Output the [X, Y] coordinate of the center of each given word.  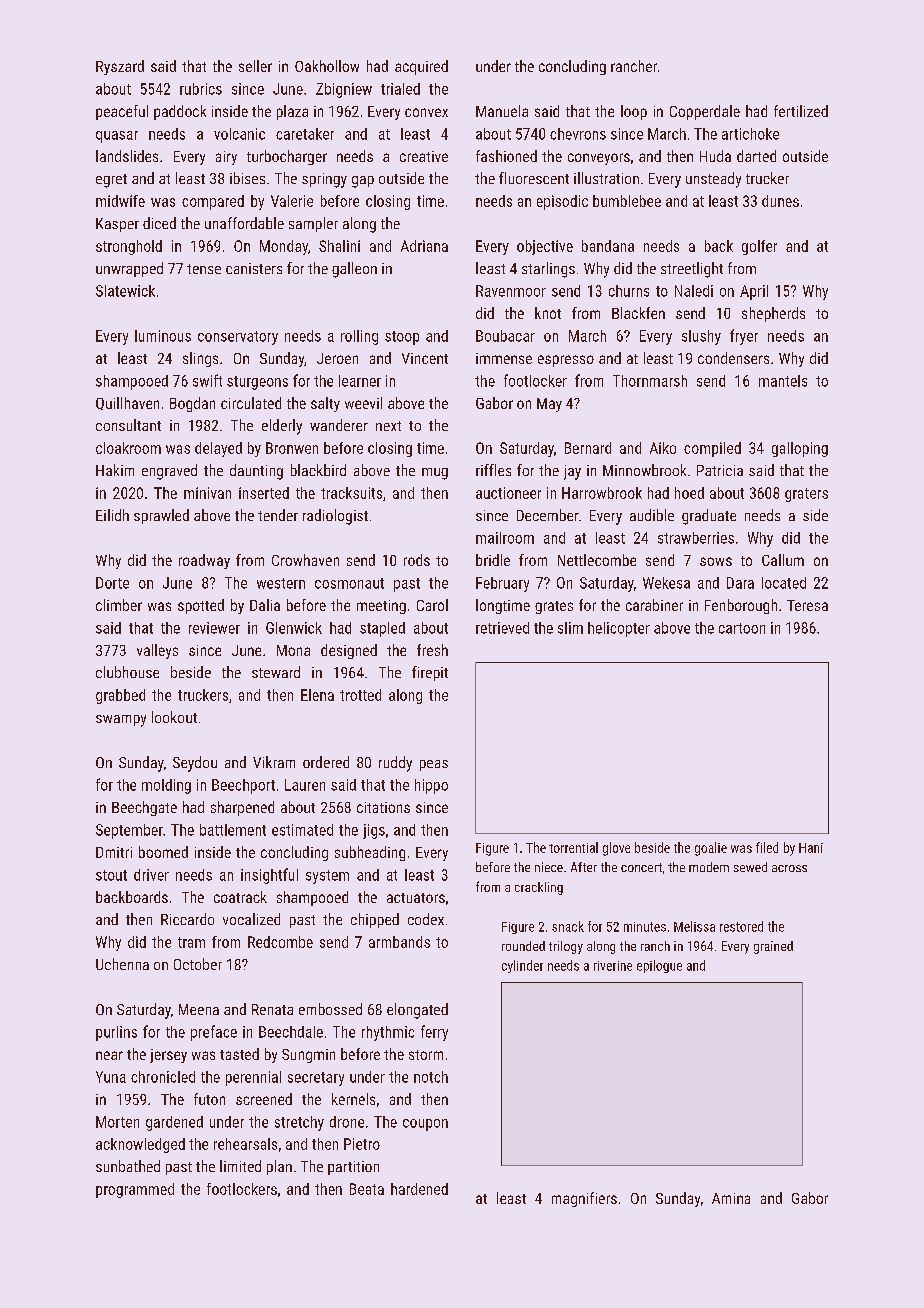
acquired [421, 67]
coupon [425, 1125]
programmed [135, 1190]
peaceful [122, 112]
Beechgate [144, 808]
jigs [374, 831]
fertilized [801, 111]
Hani [811, 848]
